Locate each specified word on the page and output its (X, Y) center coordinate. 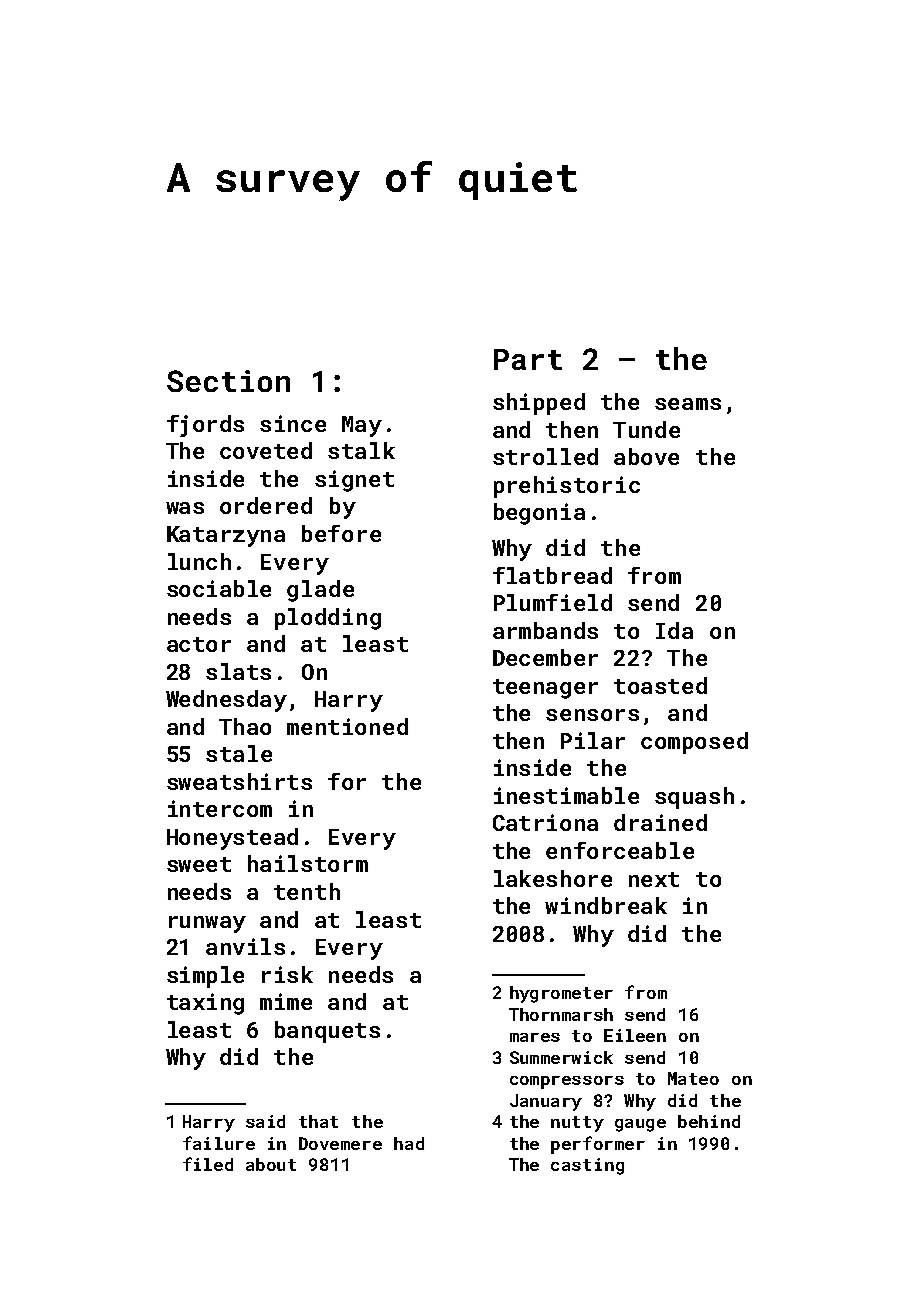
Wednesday (226, 701)
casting (587, 1166)
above (646, 456)
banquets (327, 1032)
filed (208, 1164)
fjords (205, 426)
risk (287, 974)
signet (354, 481)
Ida (674, 630)
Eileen (635, 1035)
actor (199, 644)
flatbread (552, 575)
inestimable (566, 795)
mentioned (347, 726)
